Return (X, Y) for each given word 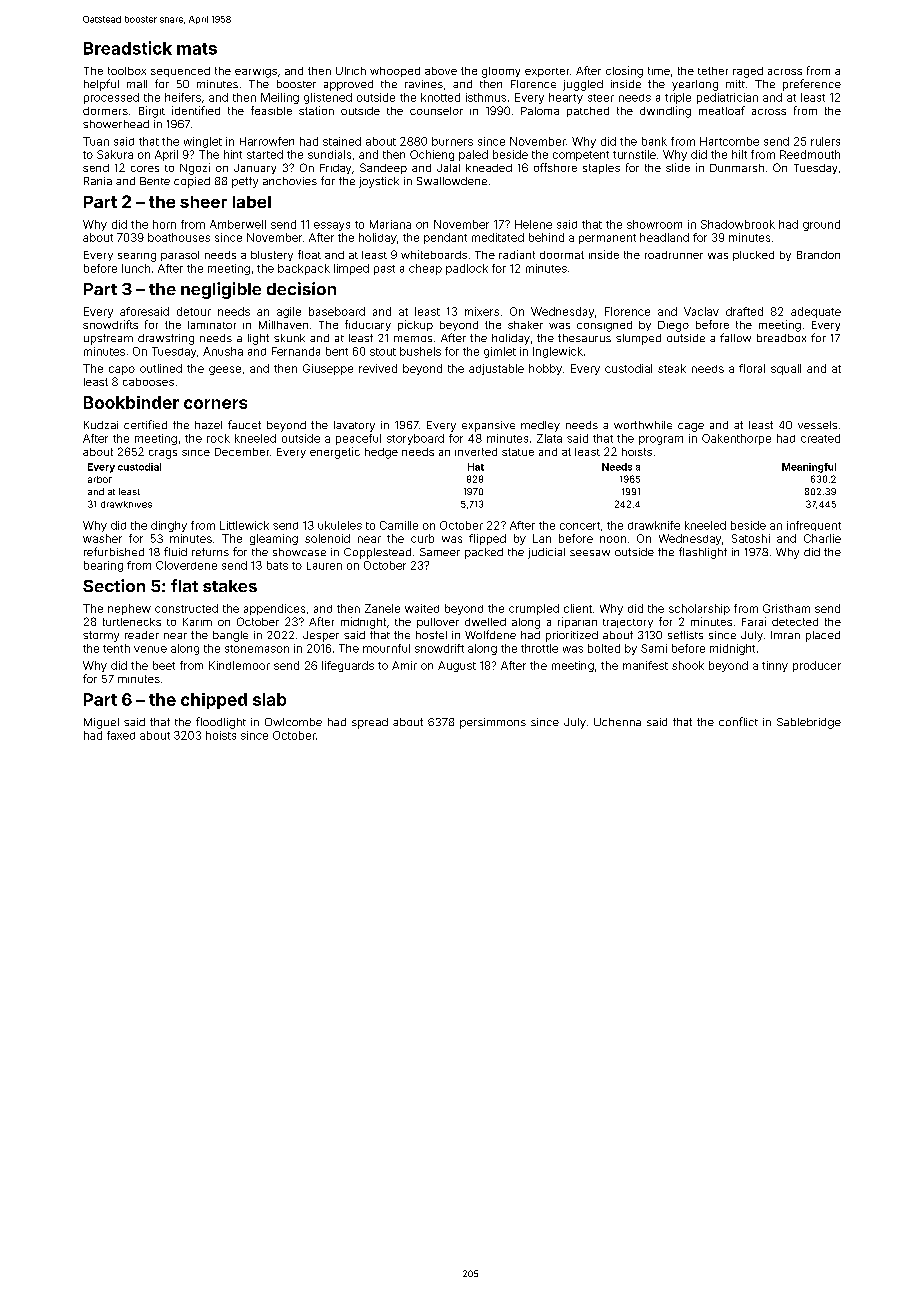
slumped (638, 339)
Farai (754, 621)
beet (164, 665)
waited (422, 608)
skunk (289, 338)
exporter (547, 72)
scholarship (699, 609)
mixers (482, 311)
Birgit (152, 112)
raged (748, 72)
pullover (438, 623)
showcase (299, 552)
